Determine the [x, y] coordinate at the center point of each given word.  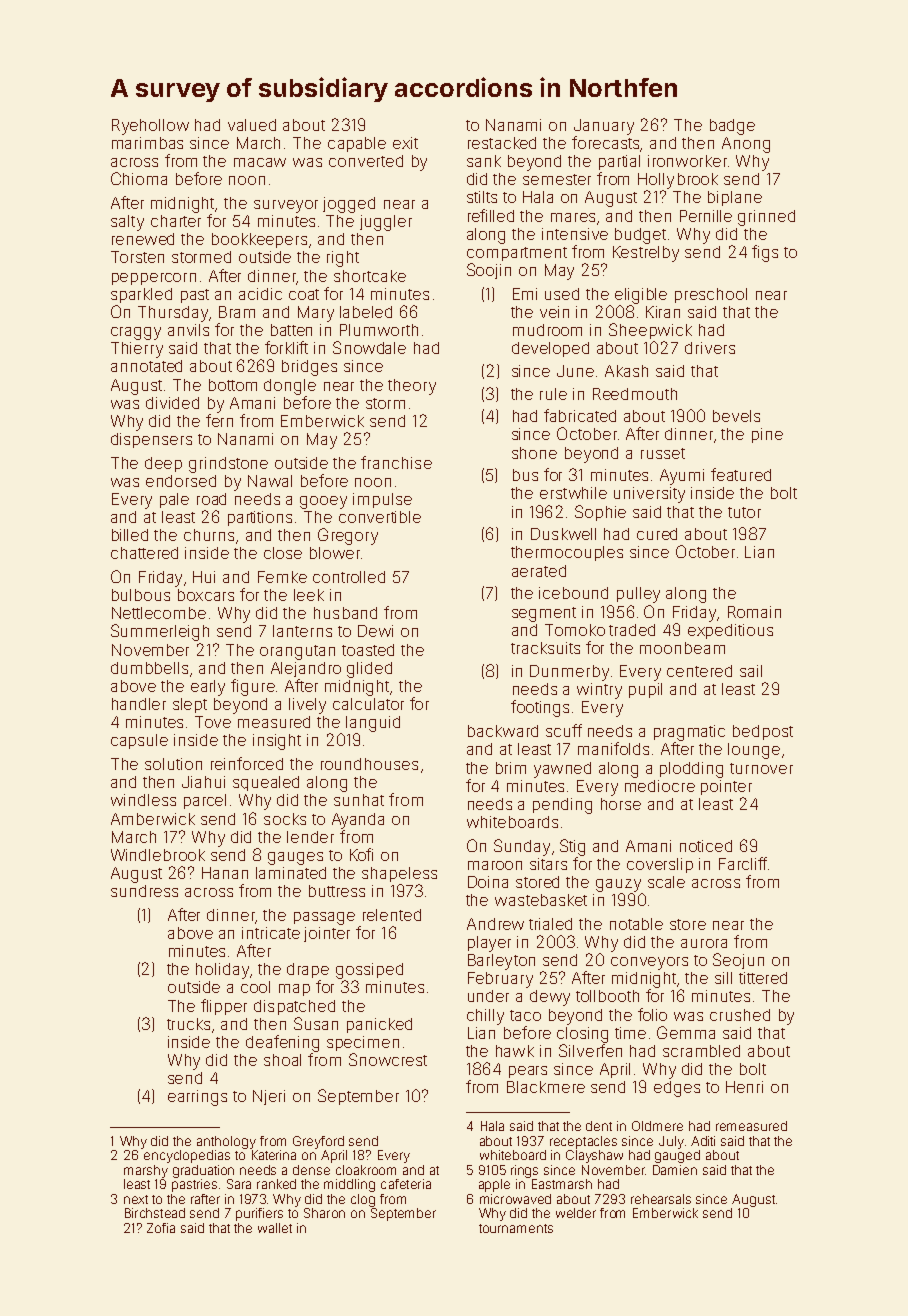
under [488, 996]
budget [640, 236]
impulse [382, 500]
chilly [485, 1017]
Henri [744, 1087]
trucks [188, 1024]
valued [252, 125]
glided [369, 670]
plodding [691, 770]
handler [139, 704]
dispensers [151, 440]
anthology [226, 1142]
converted [366, 161]
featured [741, 474]
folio [652, 1014]
